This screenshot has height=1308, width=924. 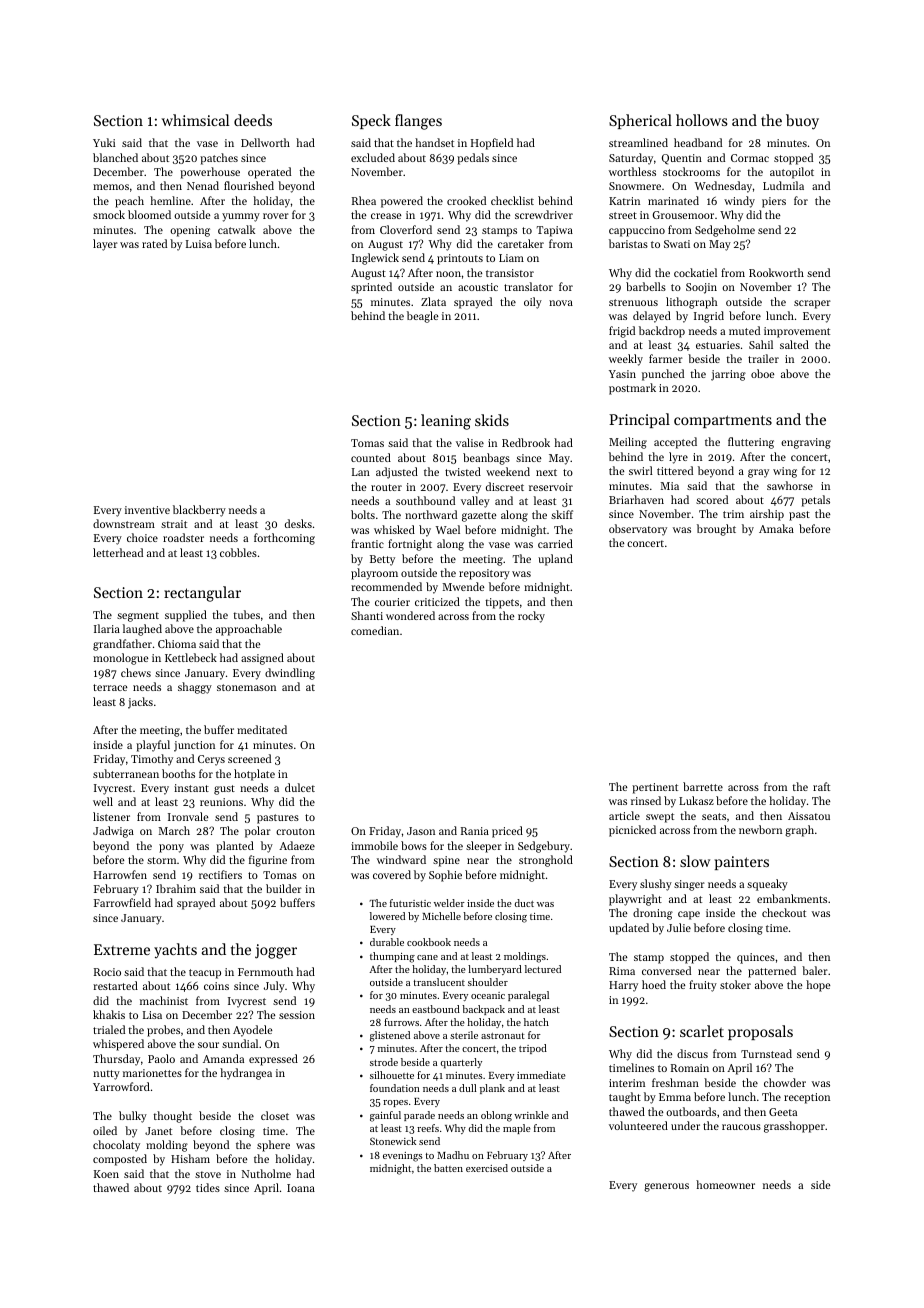 What do you see at coordinates (106, 1174) in the screenshot?
I see `Koen` at bounding box center [106, 1174].
